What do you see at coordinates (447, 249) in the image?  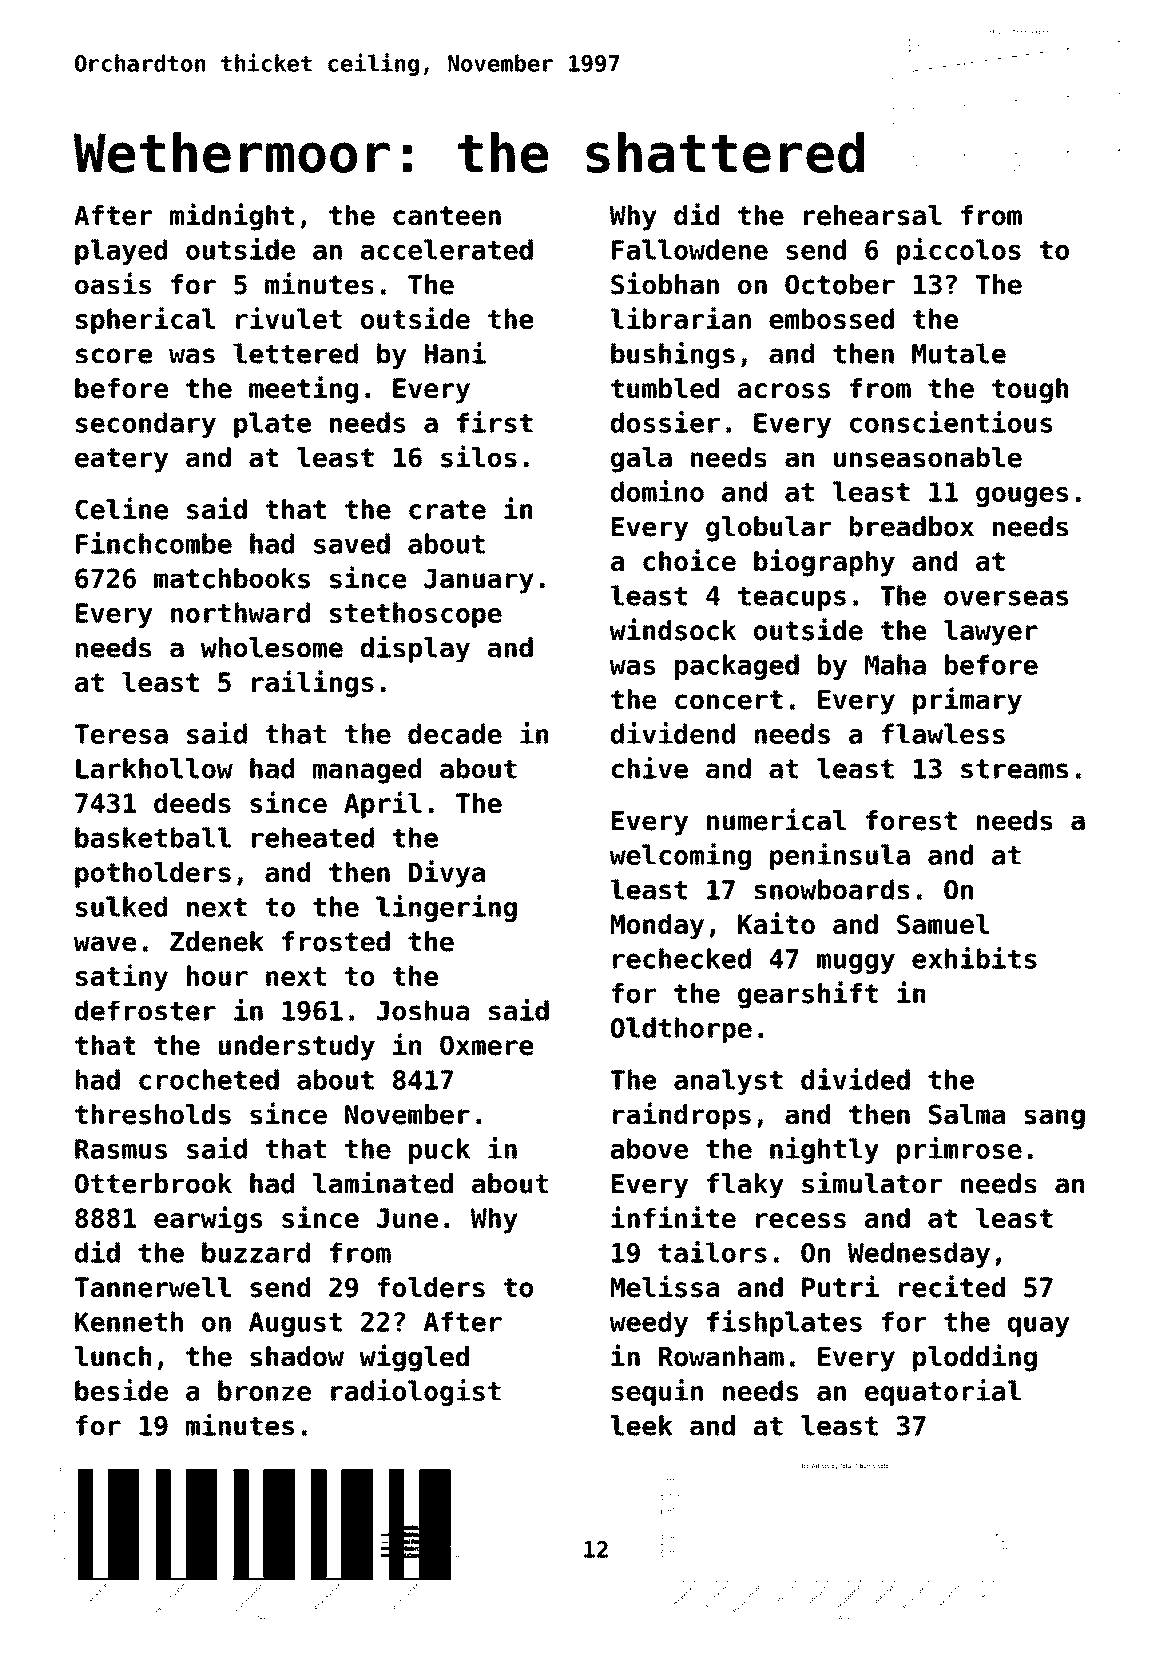 I see `accelerated` at bounding box center [447, 249].
